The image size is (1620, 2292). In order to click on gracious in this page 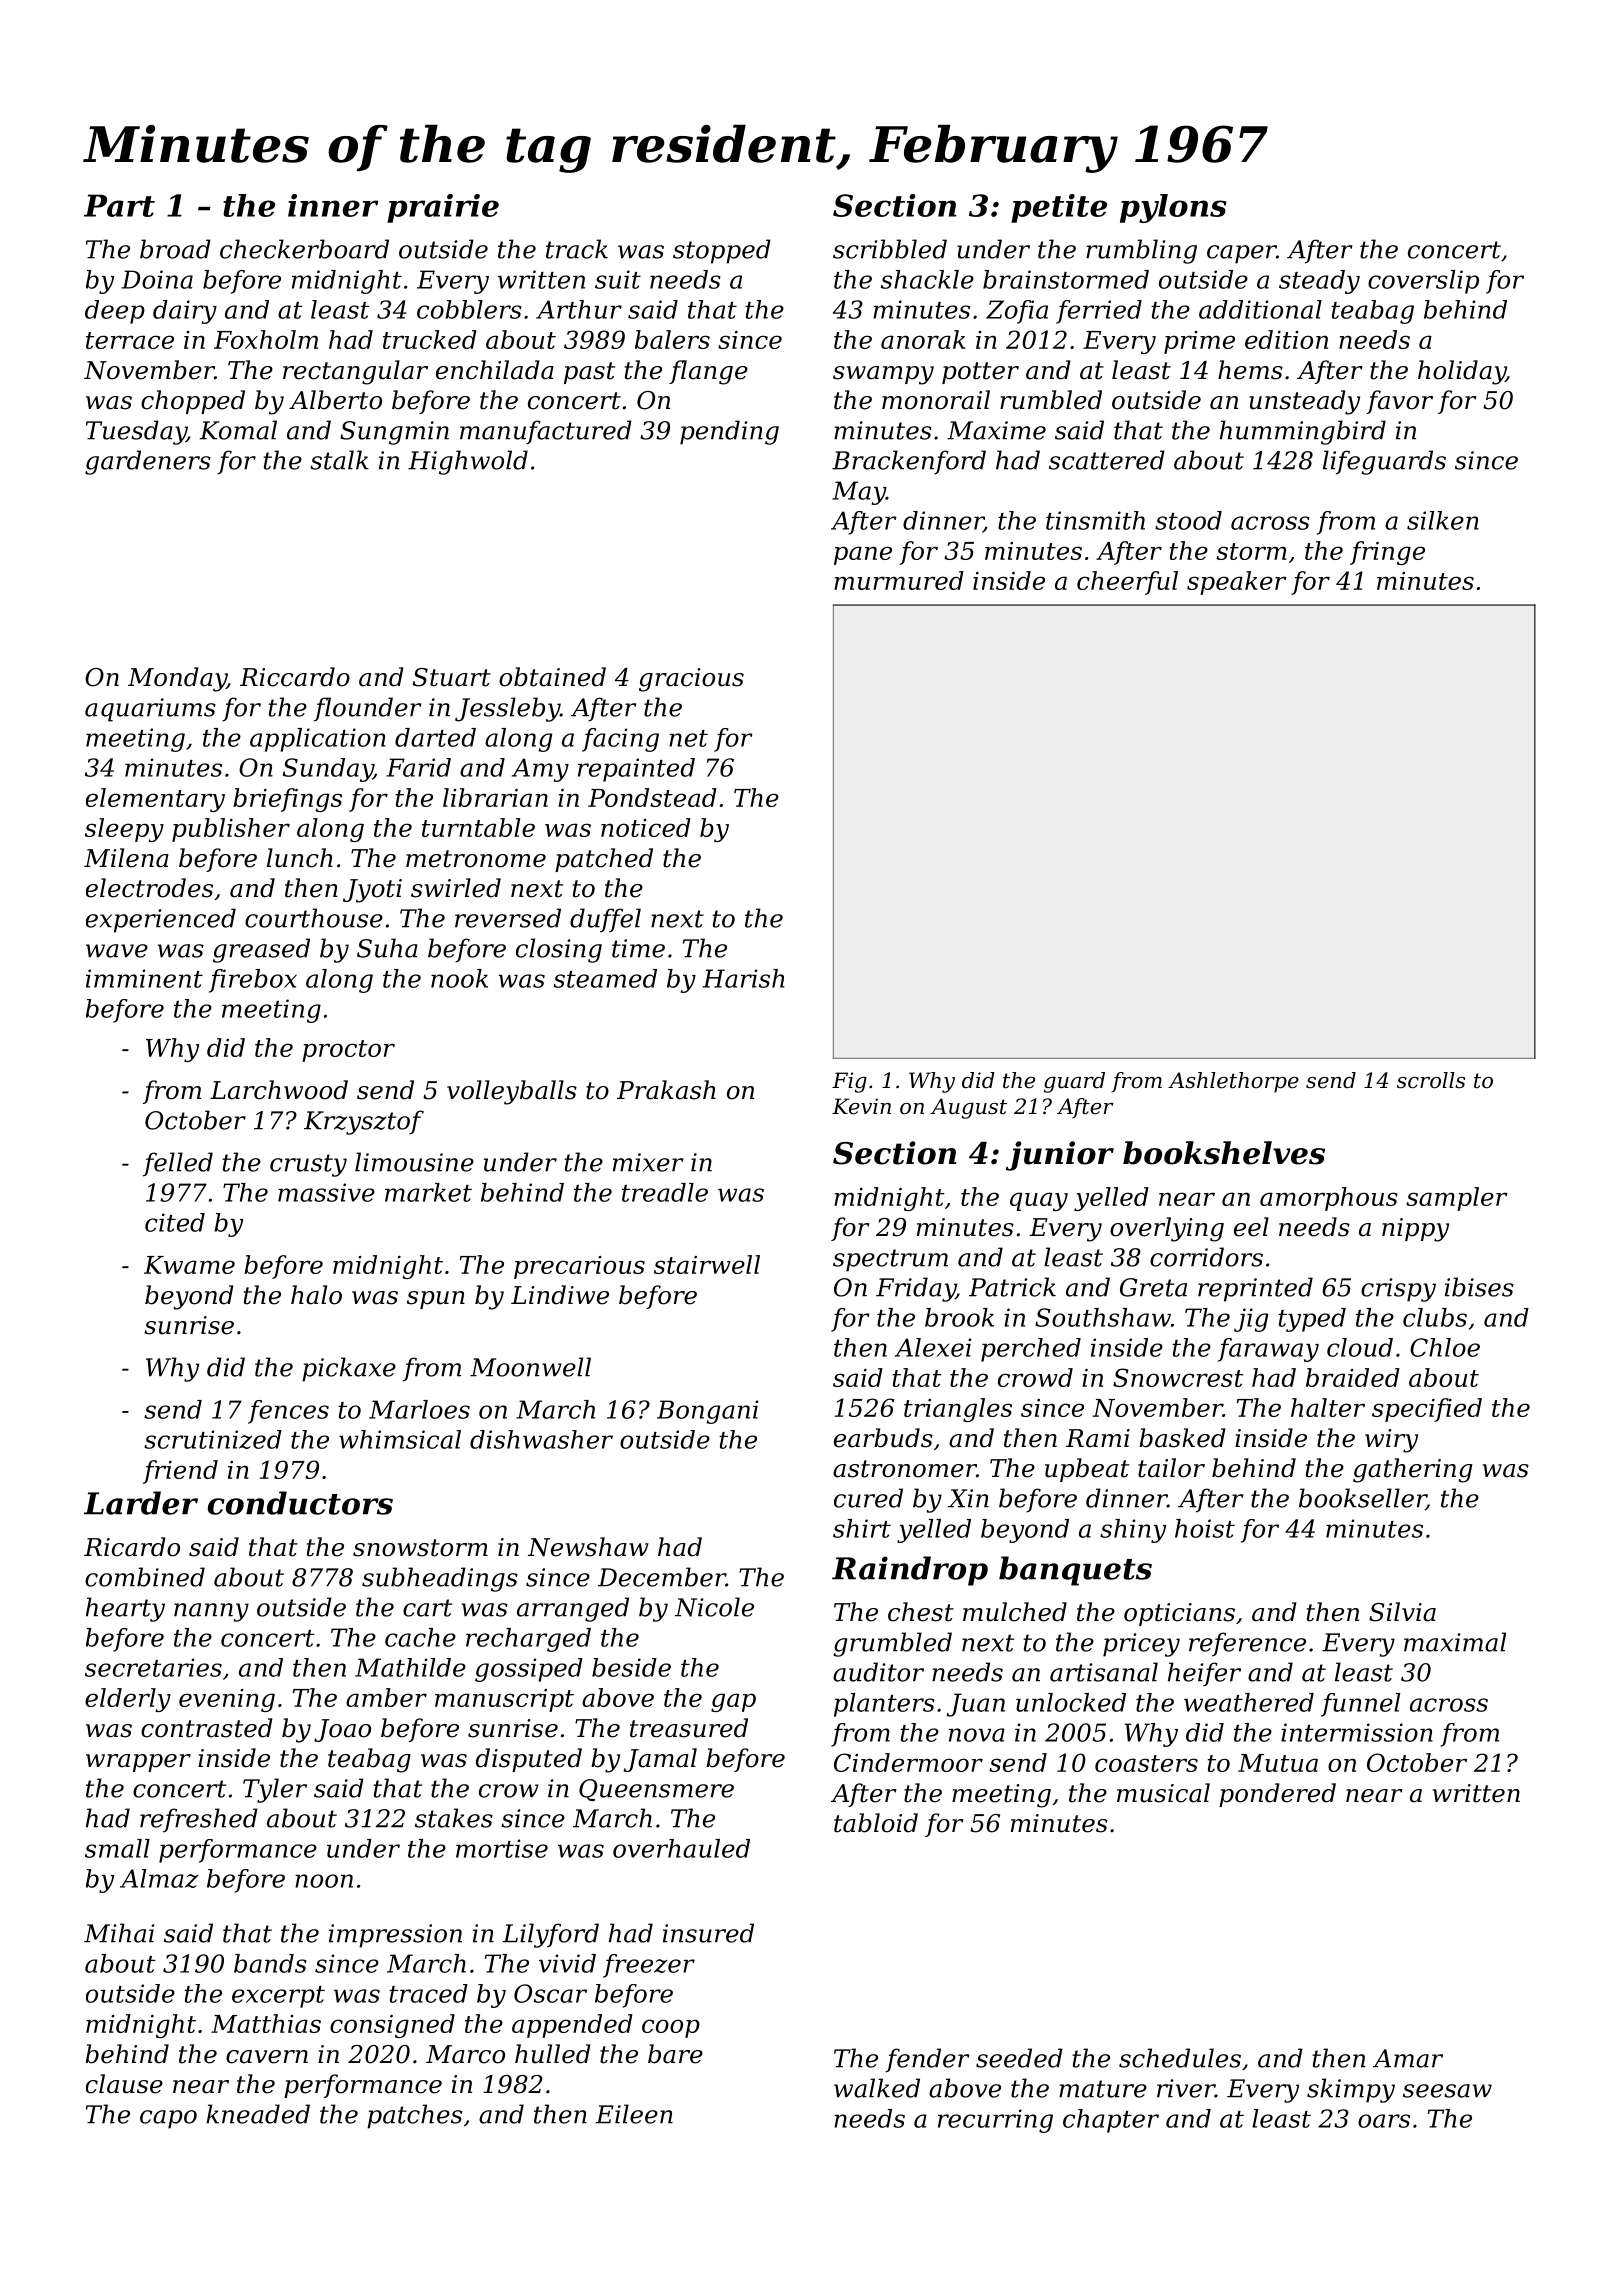, I will do `click(691, 680)`.
